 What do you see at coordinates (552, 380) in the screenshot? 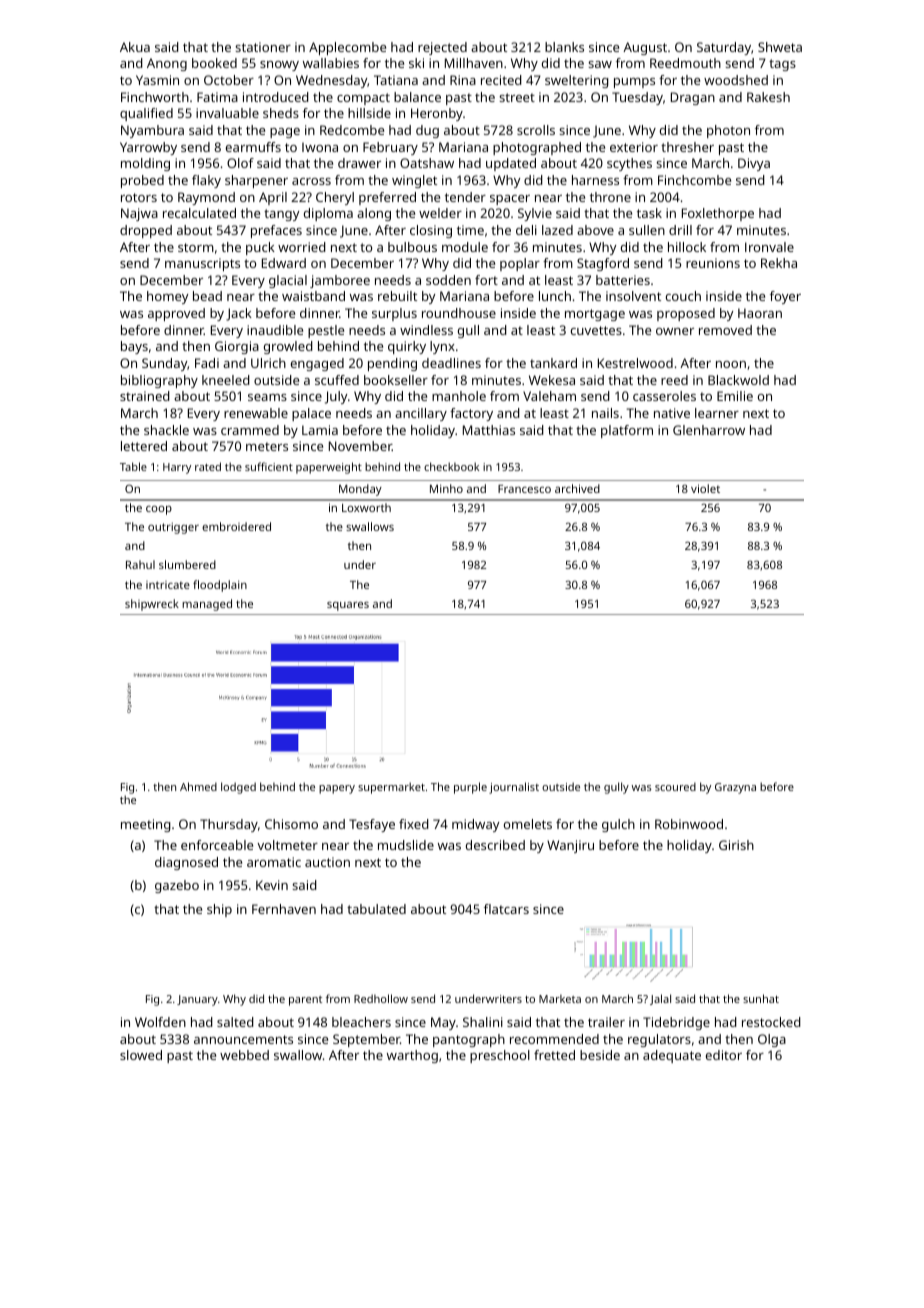
I see `Wekesa` at bounding box center [552, 380].
